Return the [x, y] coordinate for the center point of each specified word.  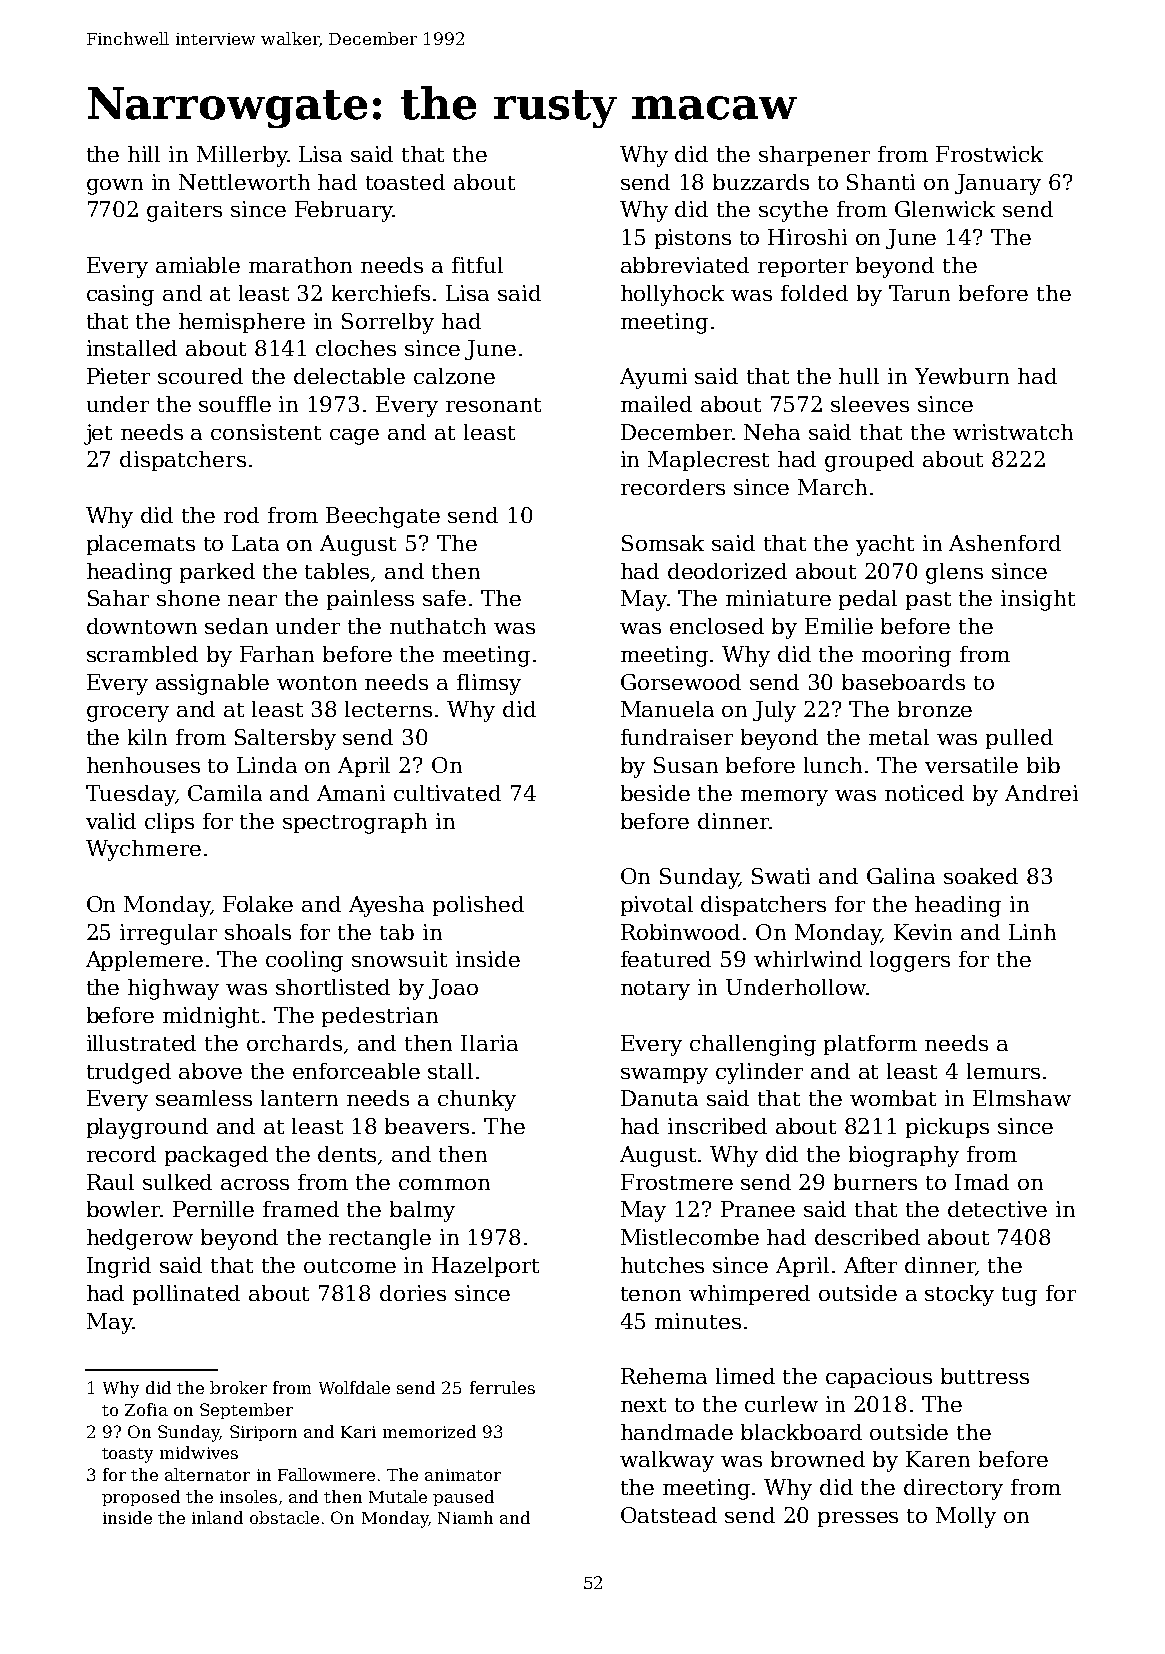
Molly [966, 1517]
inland [217, 1517]
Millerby [242, 156]
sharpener [814, 156]
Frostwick [989, 154]
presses [858, 1519]
